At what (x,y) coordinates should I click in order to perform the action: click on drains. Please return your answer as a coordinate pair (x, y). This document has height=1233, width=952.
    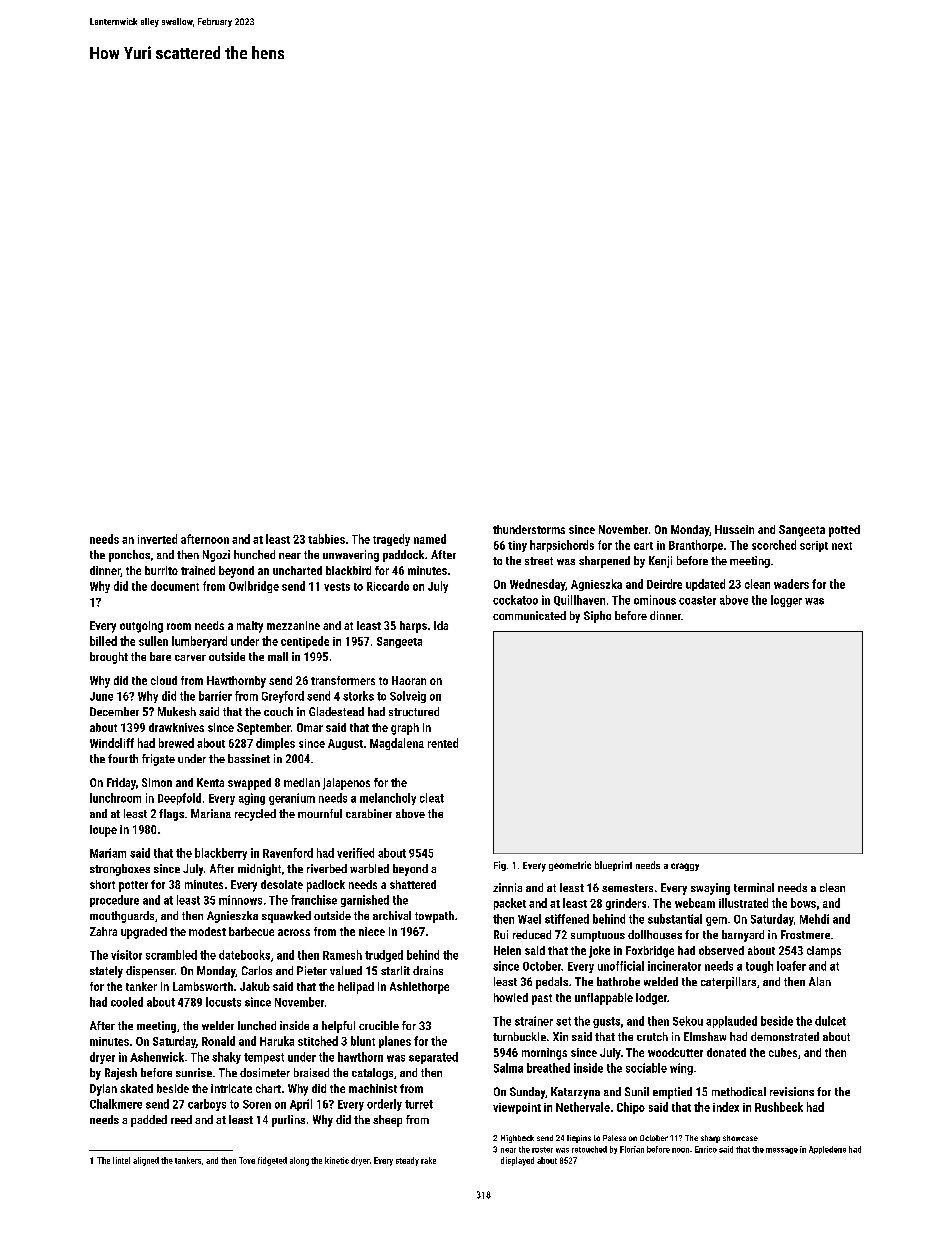
    Looking at the image, I should click on (428, 970).
